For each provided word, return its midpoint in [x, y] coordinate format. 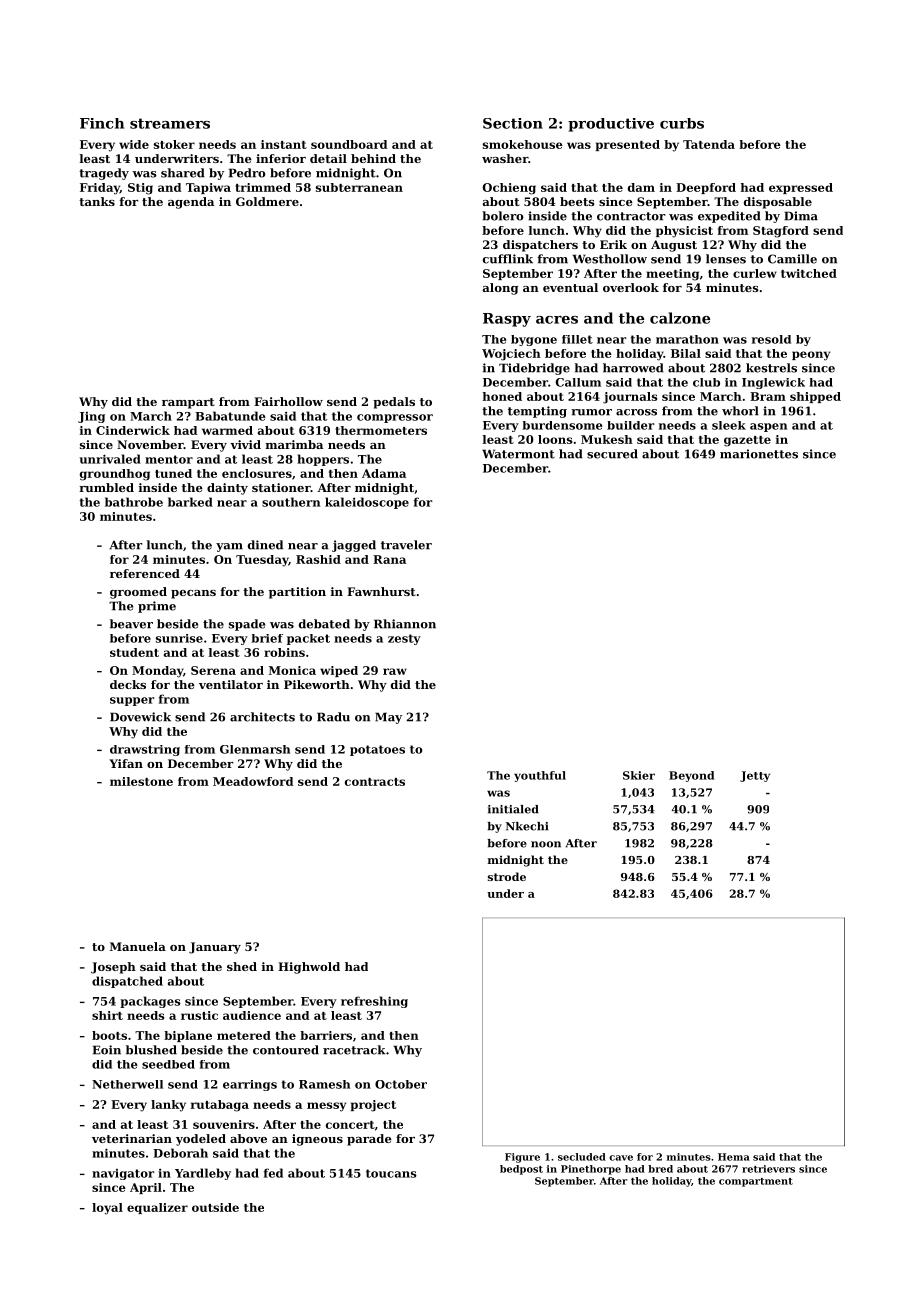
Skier [639, 775]
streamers [170, 123]
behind [373, 158]
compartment [756, 1182]
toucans [391, 1173]
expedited [729, 217]
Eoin [107, 1050]
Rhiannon [405, 624]
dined [265, 545]
